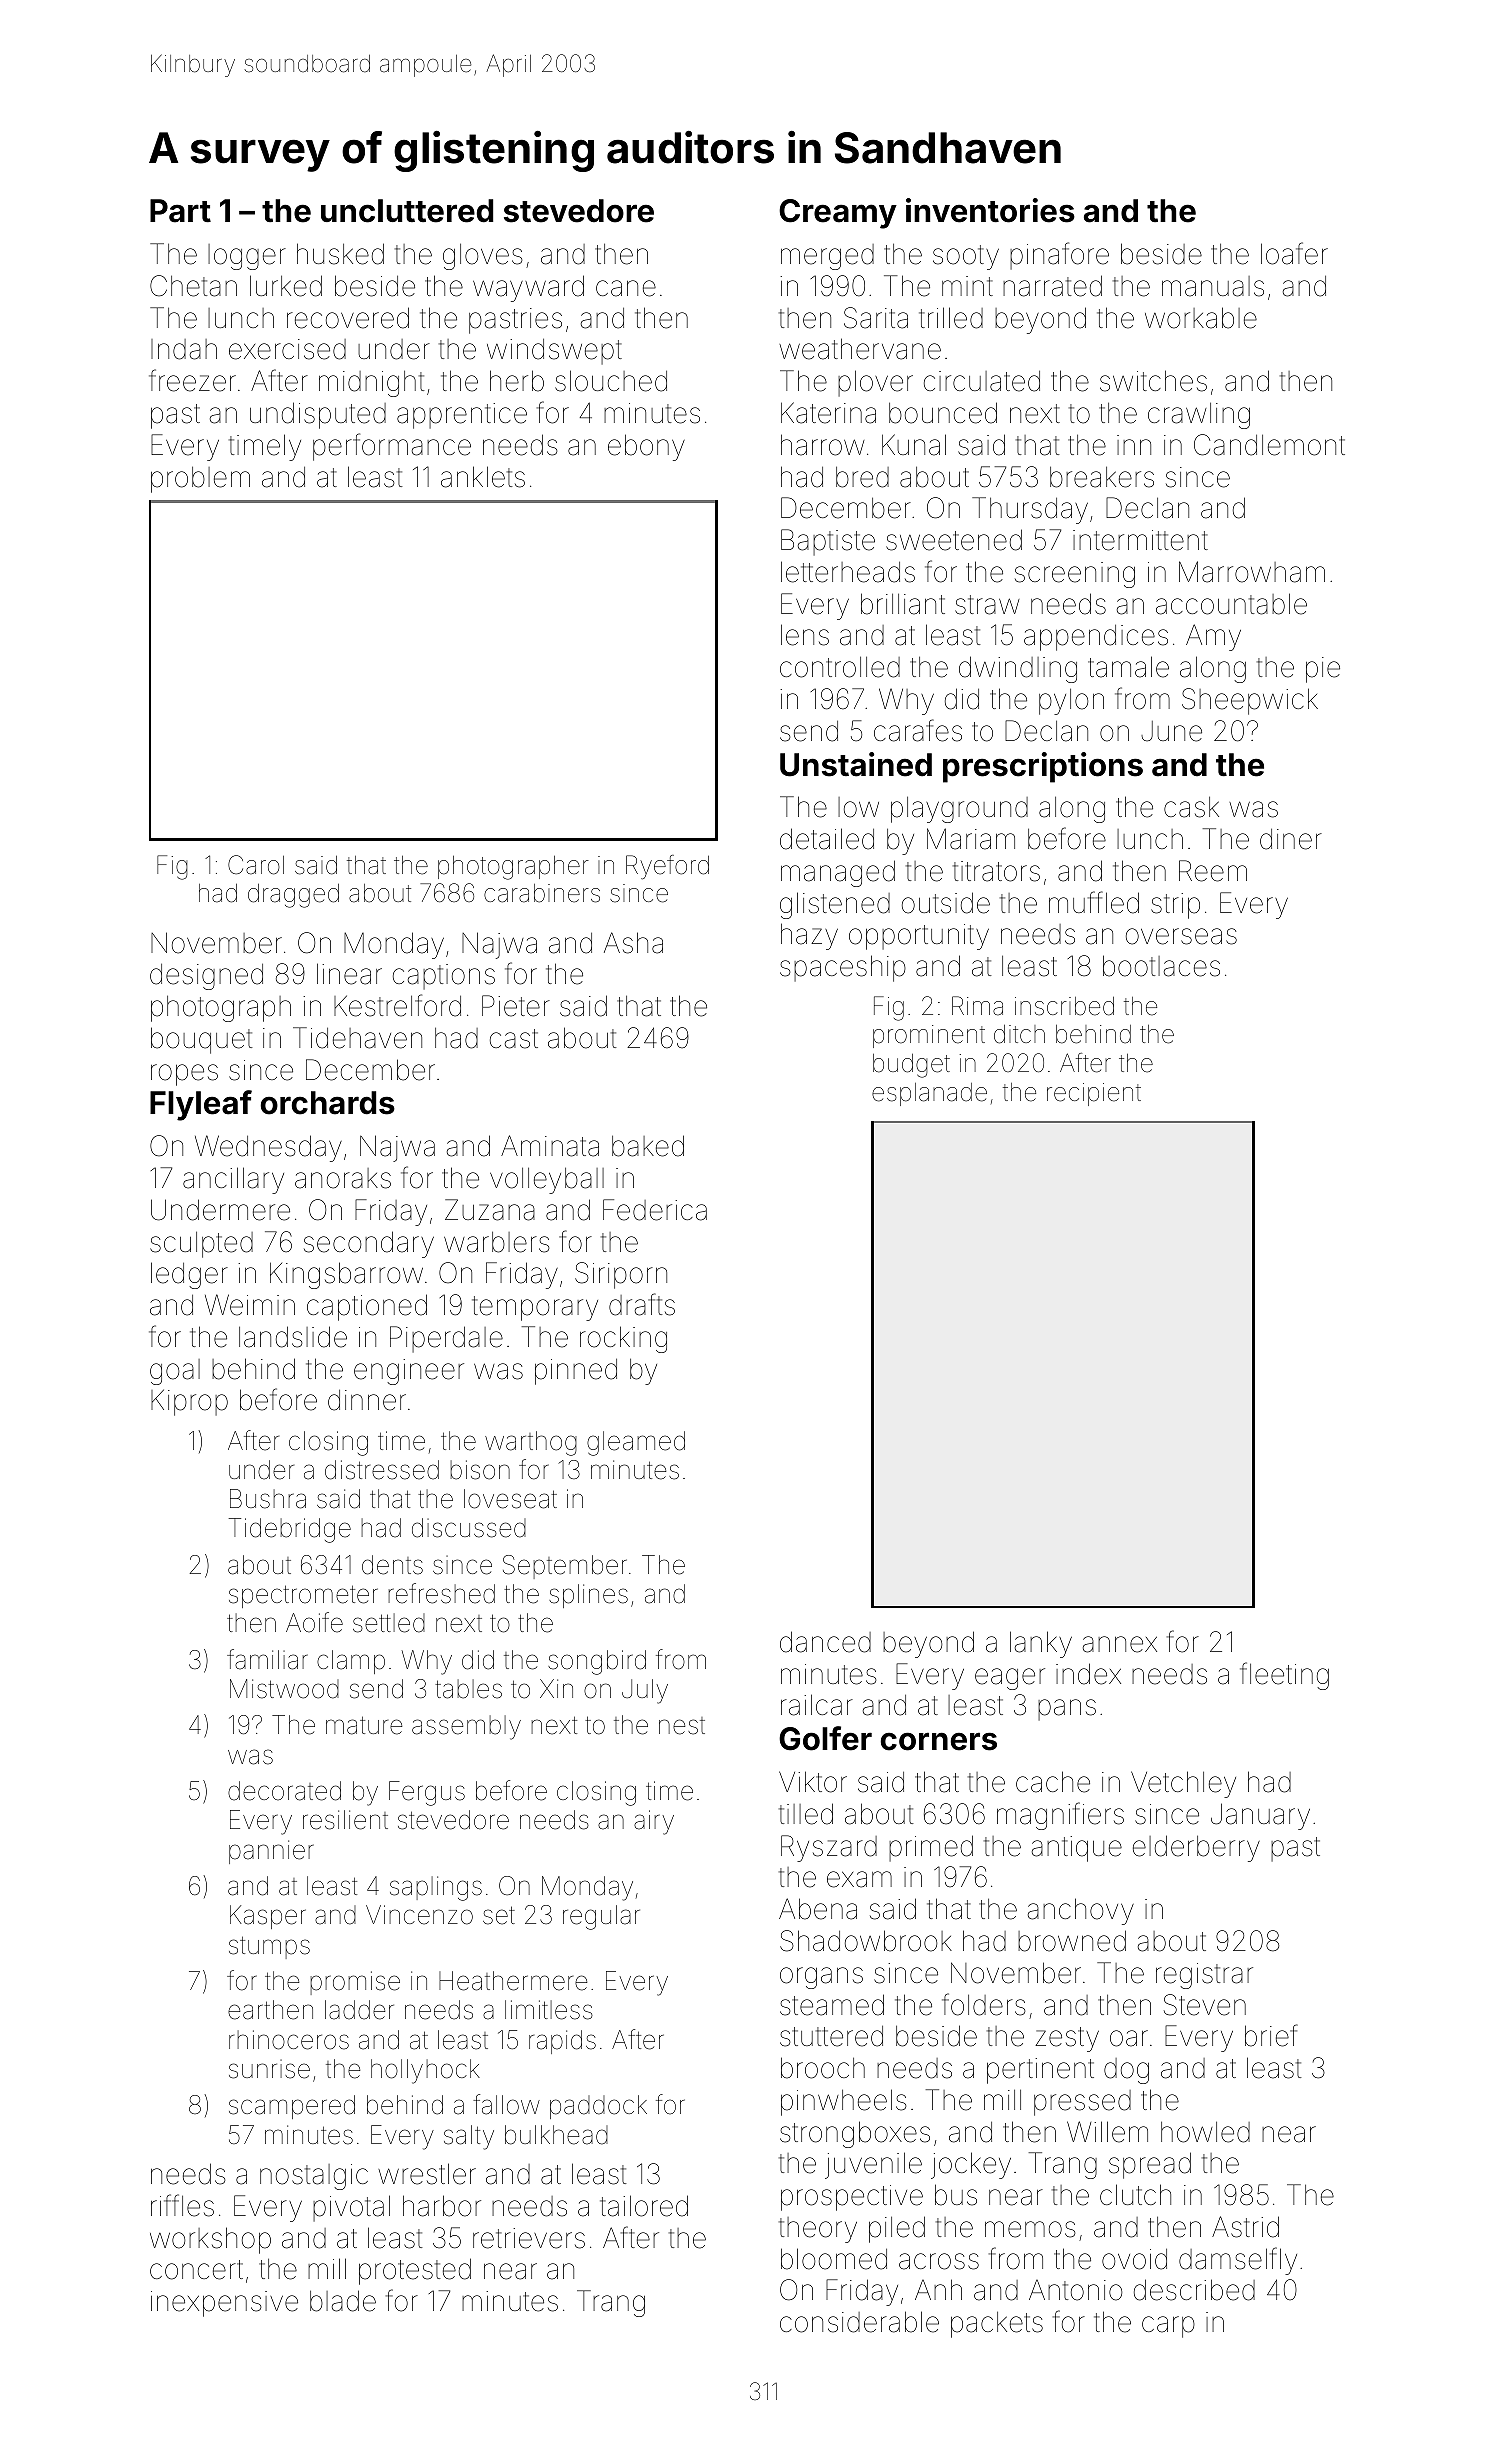 This screenshot has width=1496, height=2464. I want to click on merged, so click(827, 257).
